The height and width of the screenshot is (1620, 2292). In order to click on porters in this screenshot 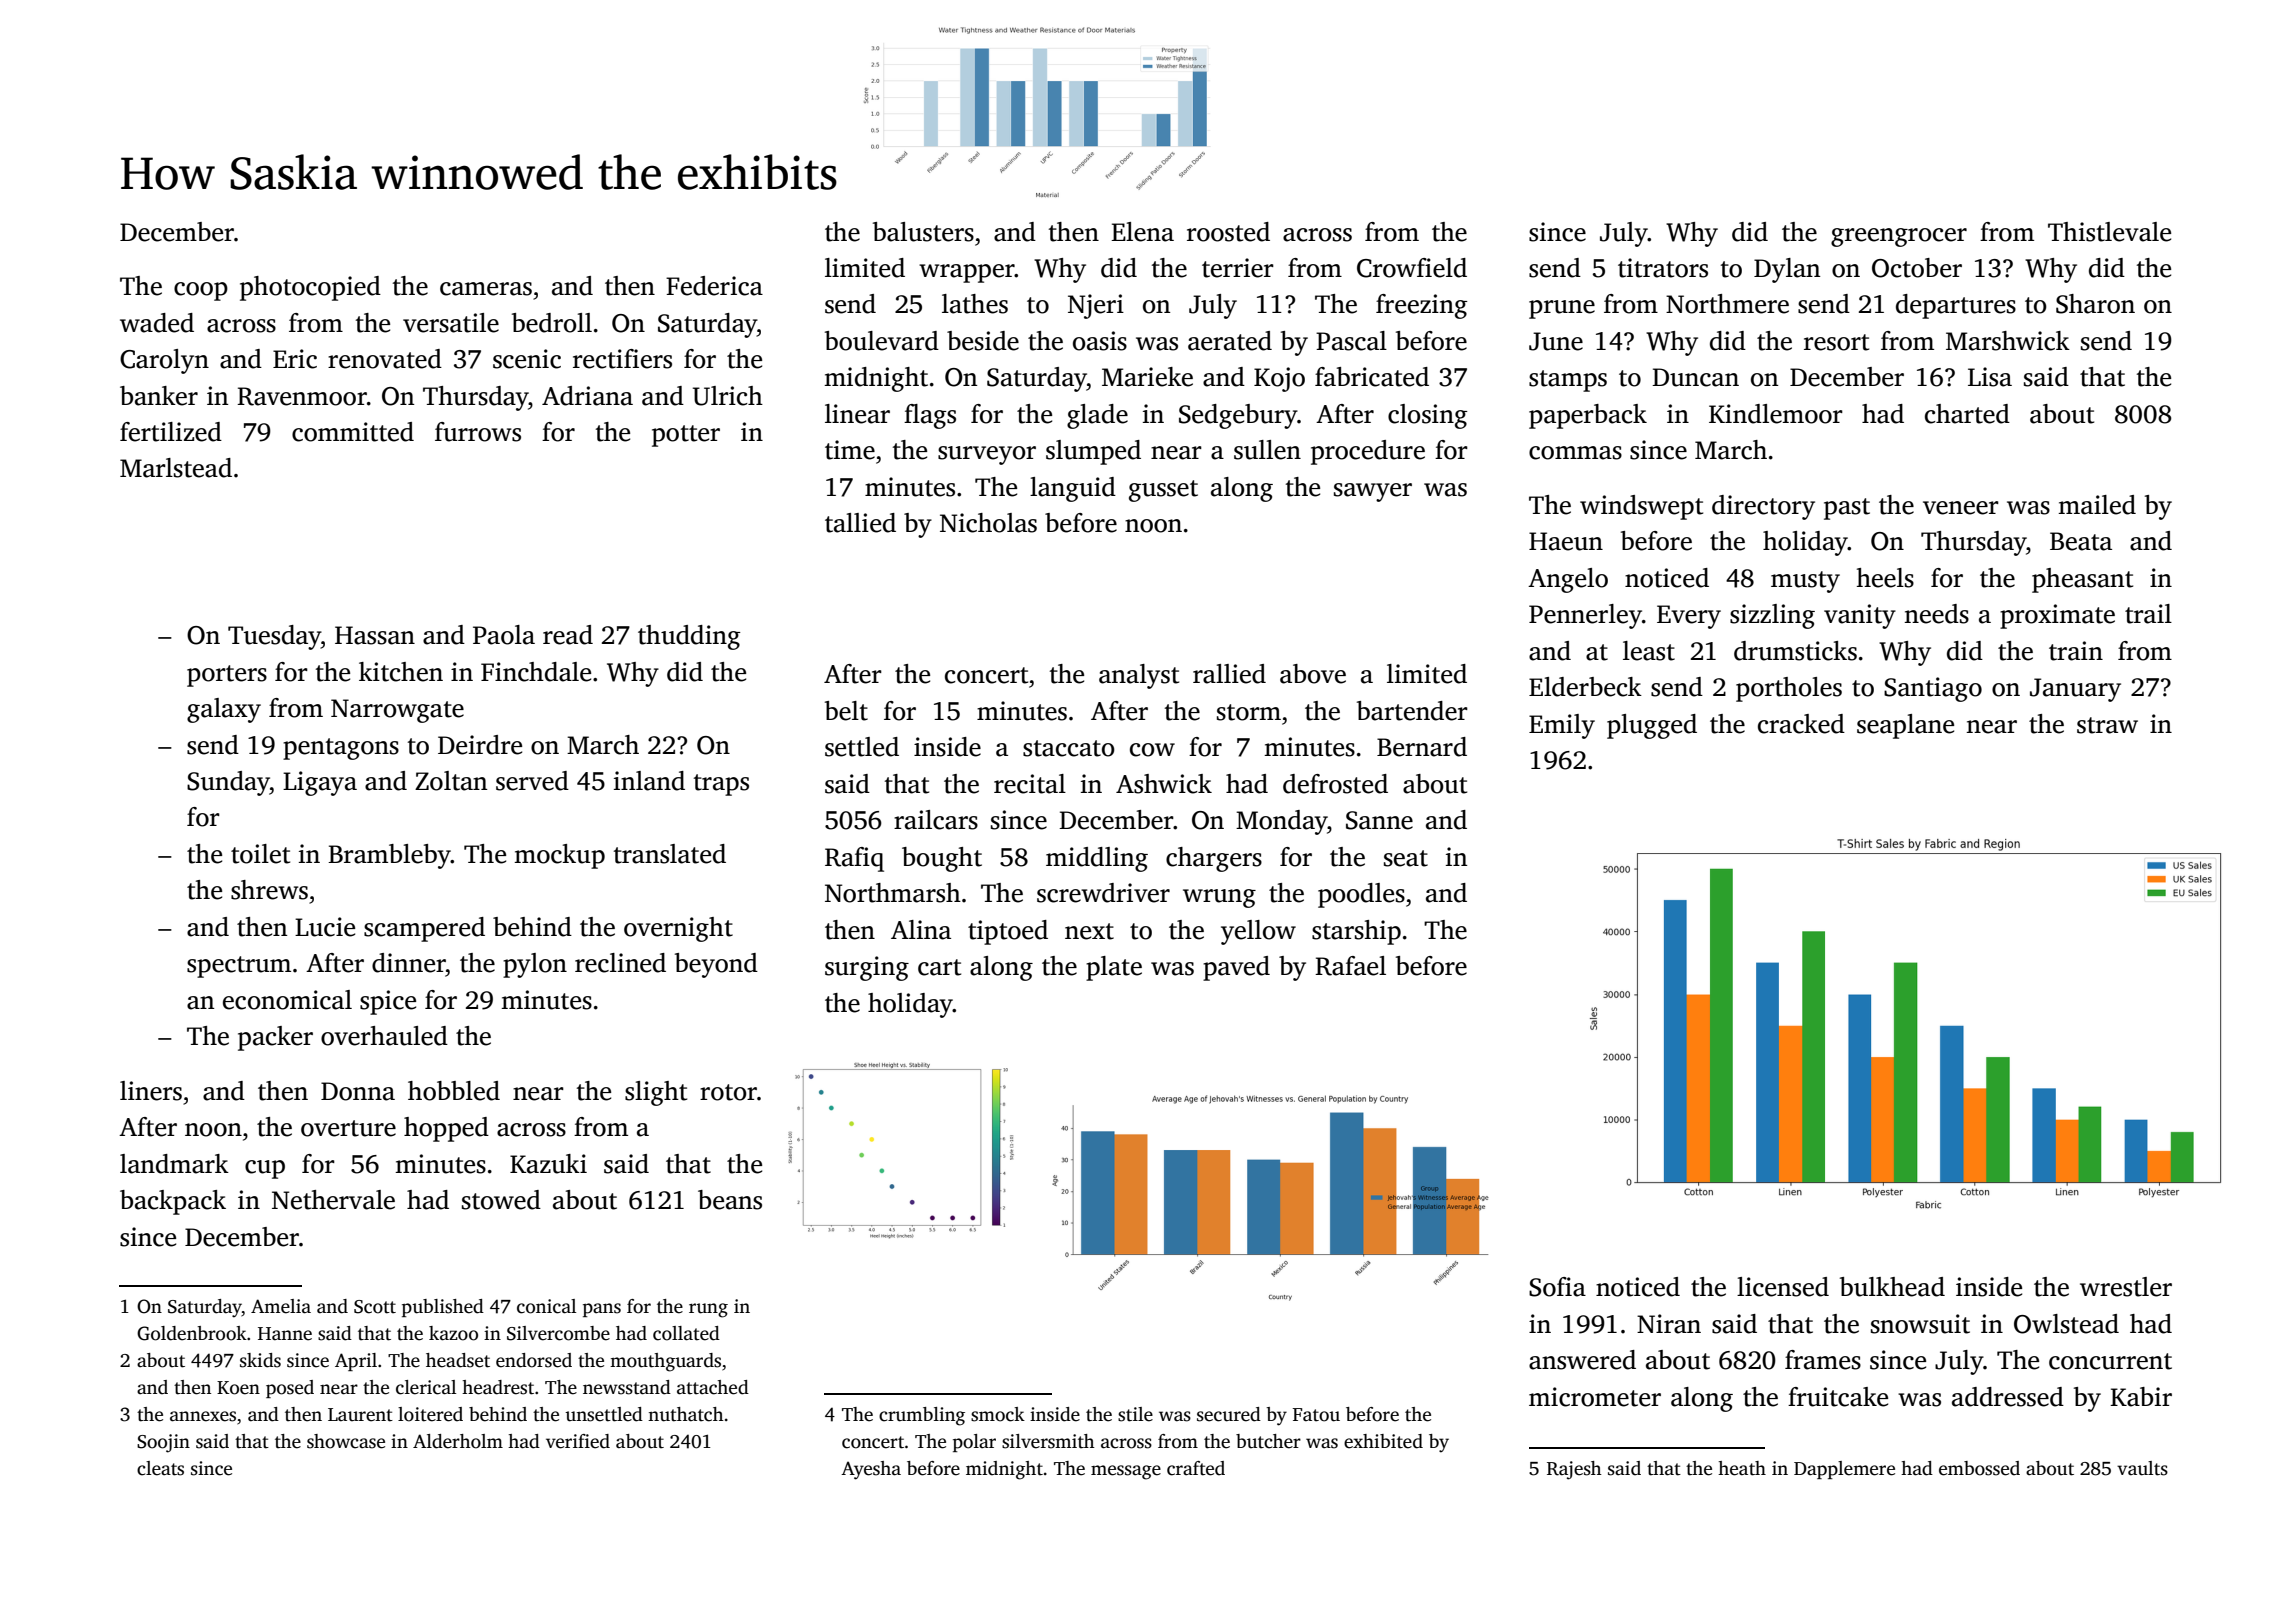, I will do `click(227, 676)`.
